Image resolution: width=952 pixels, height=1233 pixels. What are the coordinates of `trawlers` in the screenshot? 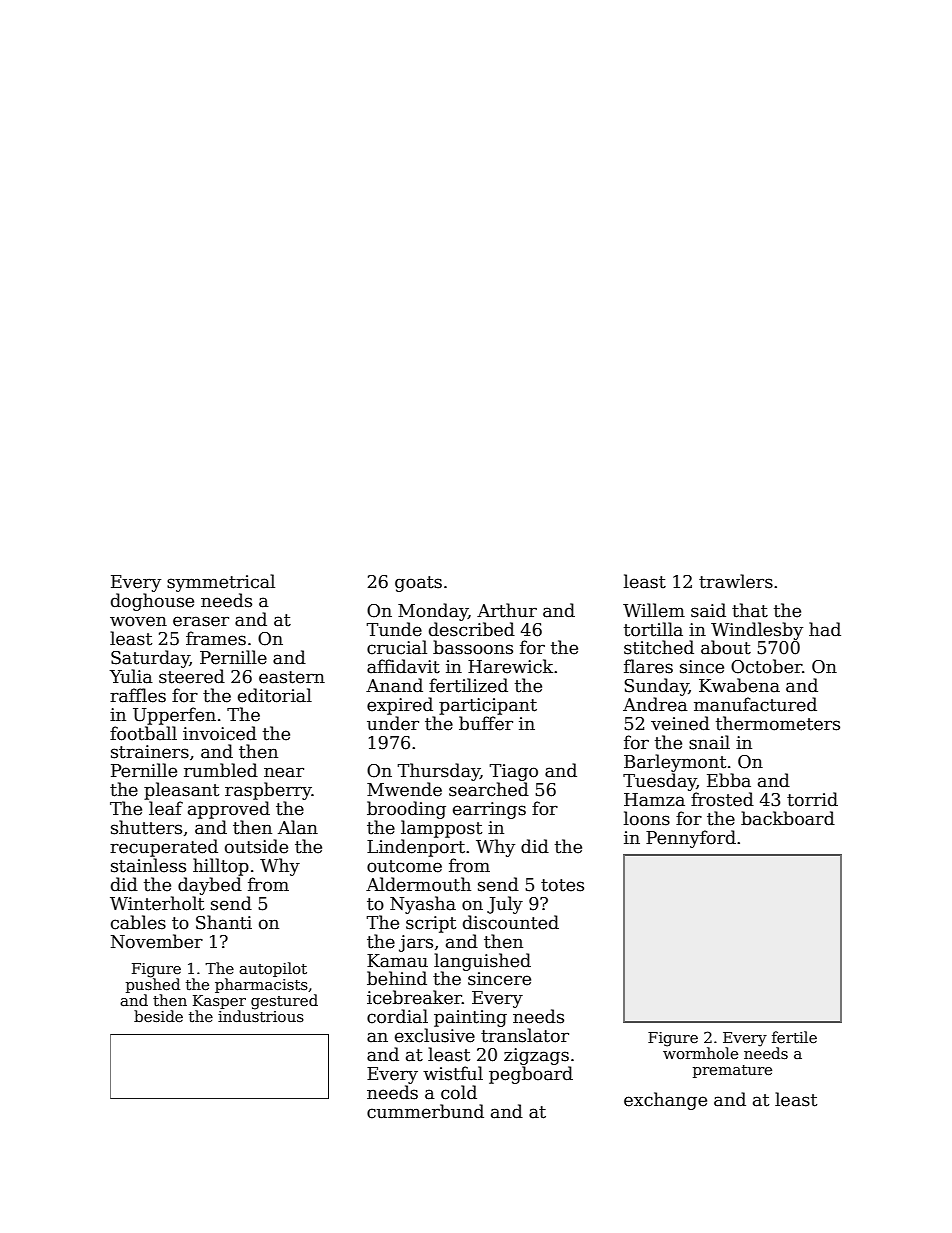 It's located at (736, 581).
